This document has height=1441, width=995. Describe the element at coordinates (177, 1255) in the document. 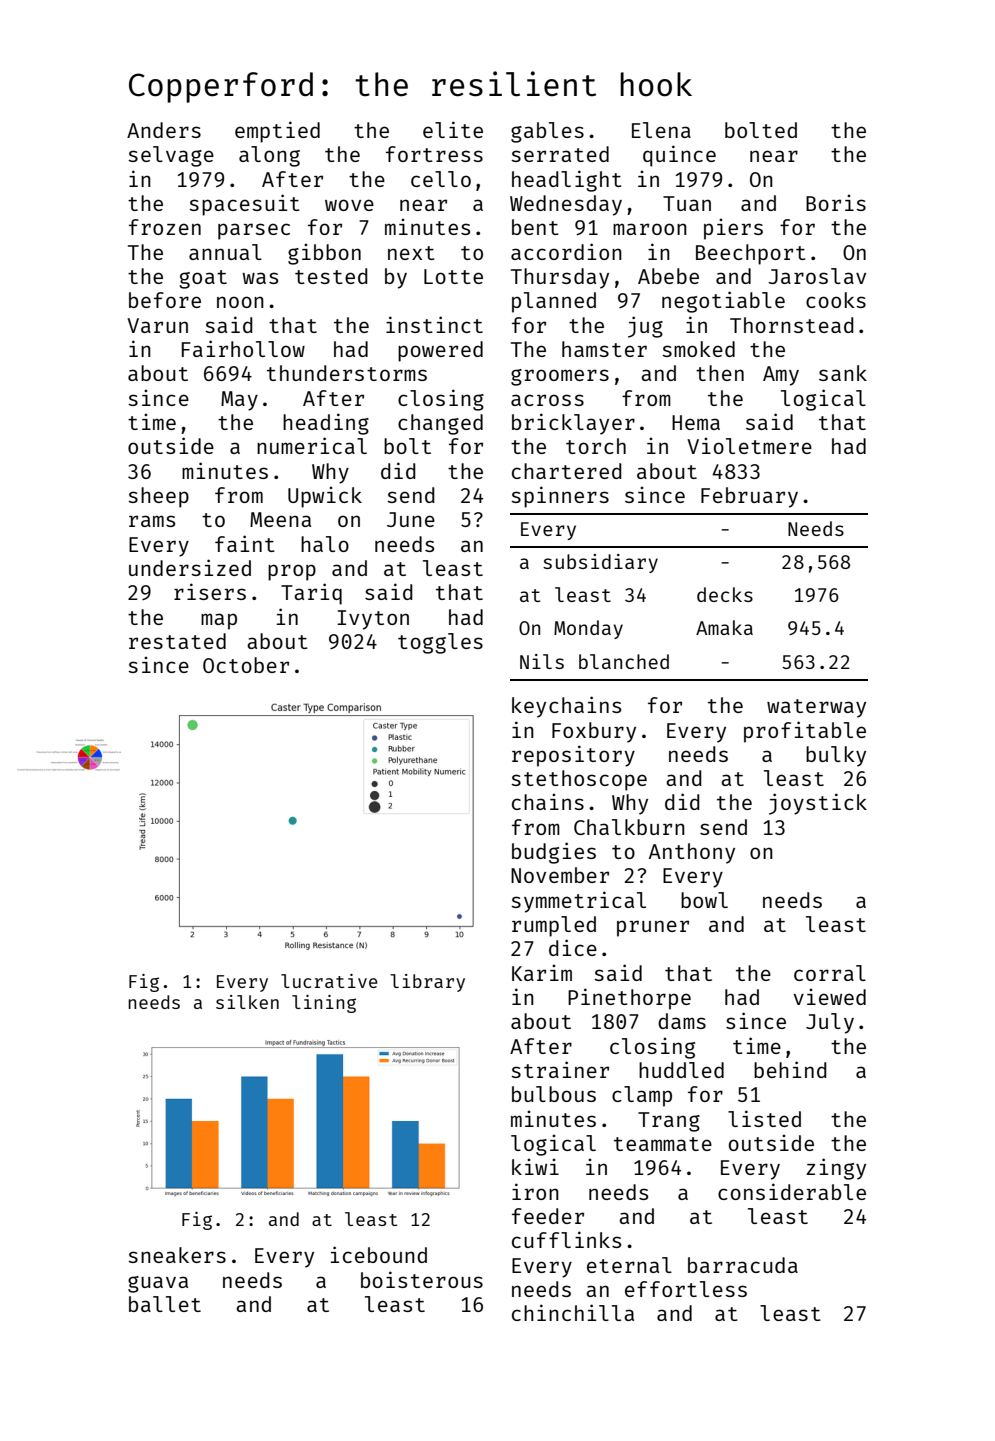

I see `sneakers` at that location.
